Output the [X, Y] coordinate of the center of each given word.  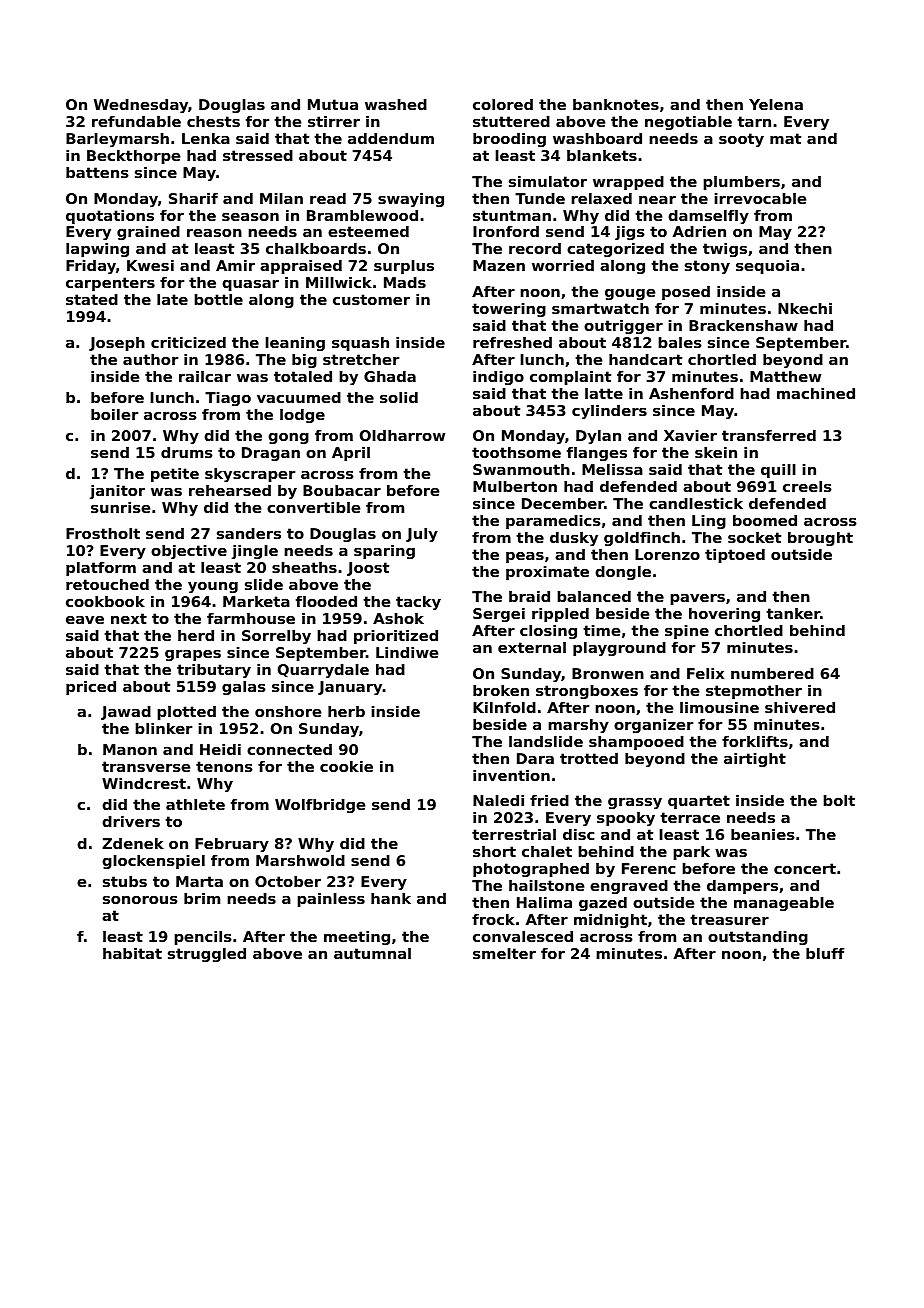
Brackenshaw [743, 325]
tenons [224, 766]
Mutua [333, 104]
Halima [544, 902]
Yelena [776, 104]
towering [509, 310]
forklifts [755, 741]
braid [529, 596]
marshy [578, 726]
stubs [125, 881]
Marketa [256, 601]
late [172, 299]
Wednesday [141, 106]
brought [820, 539]
